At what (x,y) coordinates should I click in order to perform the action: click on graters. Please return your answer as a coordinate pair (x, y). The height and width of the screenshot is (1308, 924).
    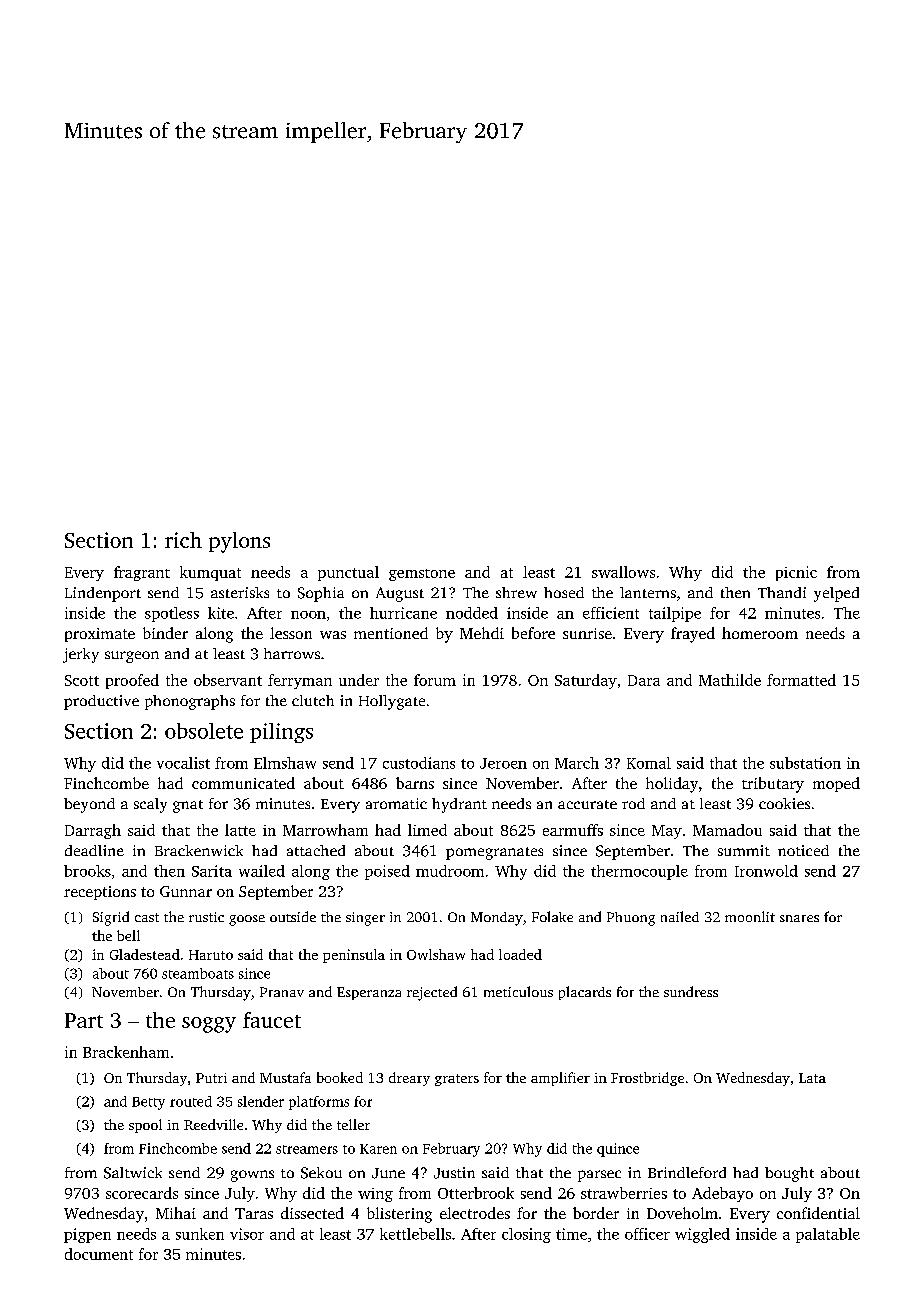
    Looking at the image, I should click on (457, 1080).
